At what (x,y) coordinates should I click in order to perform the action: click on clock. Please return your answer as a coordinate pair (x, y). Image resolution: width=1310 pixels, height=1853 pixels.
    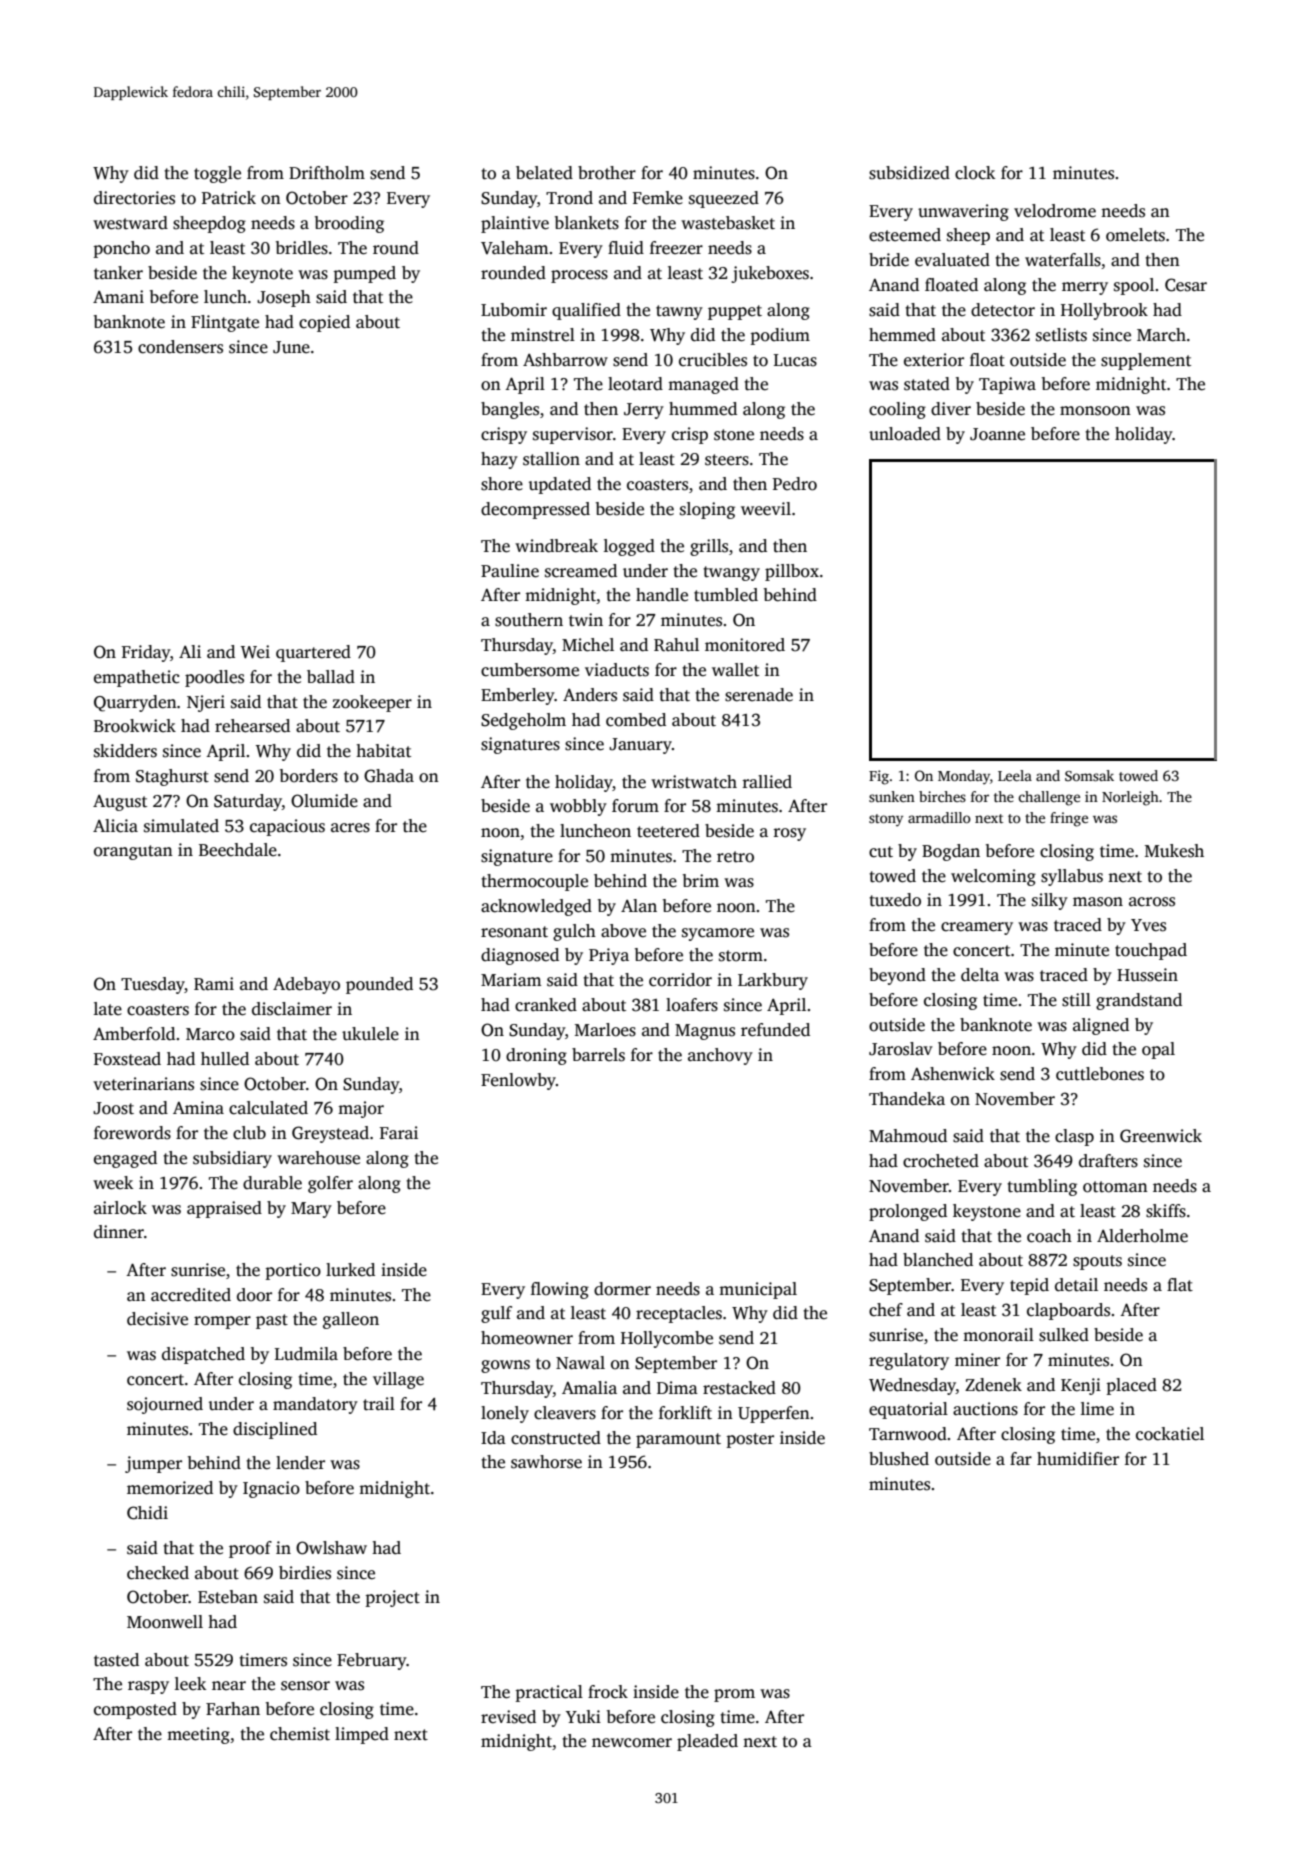
    Looking at the image, I should click on (975, 173).
